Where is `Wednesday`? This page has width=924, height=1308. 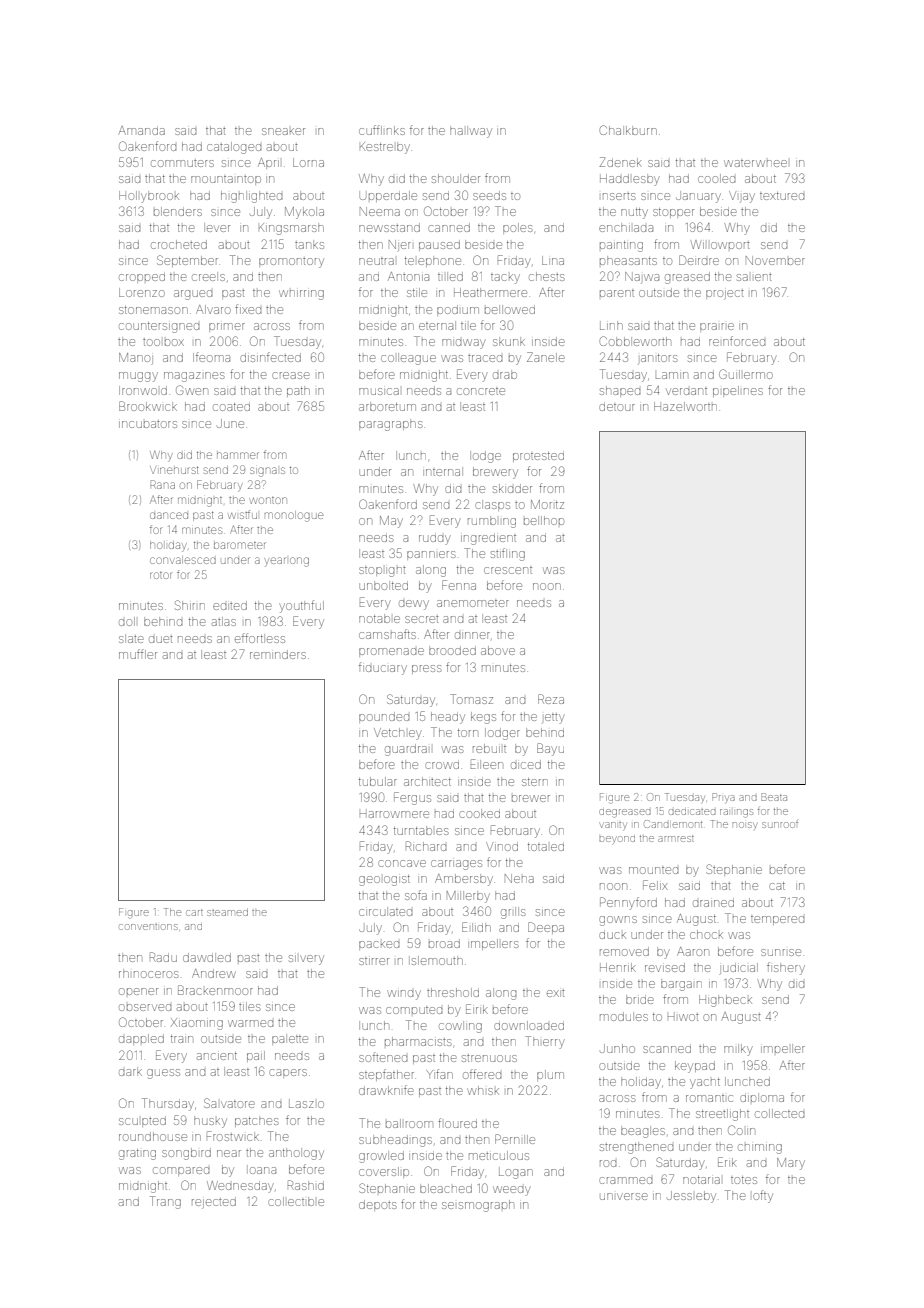 Wednesday is located at coordinates (240, 1187).
